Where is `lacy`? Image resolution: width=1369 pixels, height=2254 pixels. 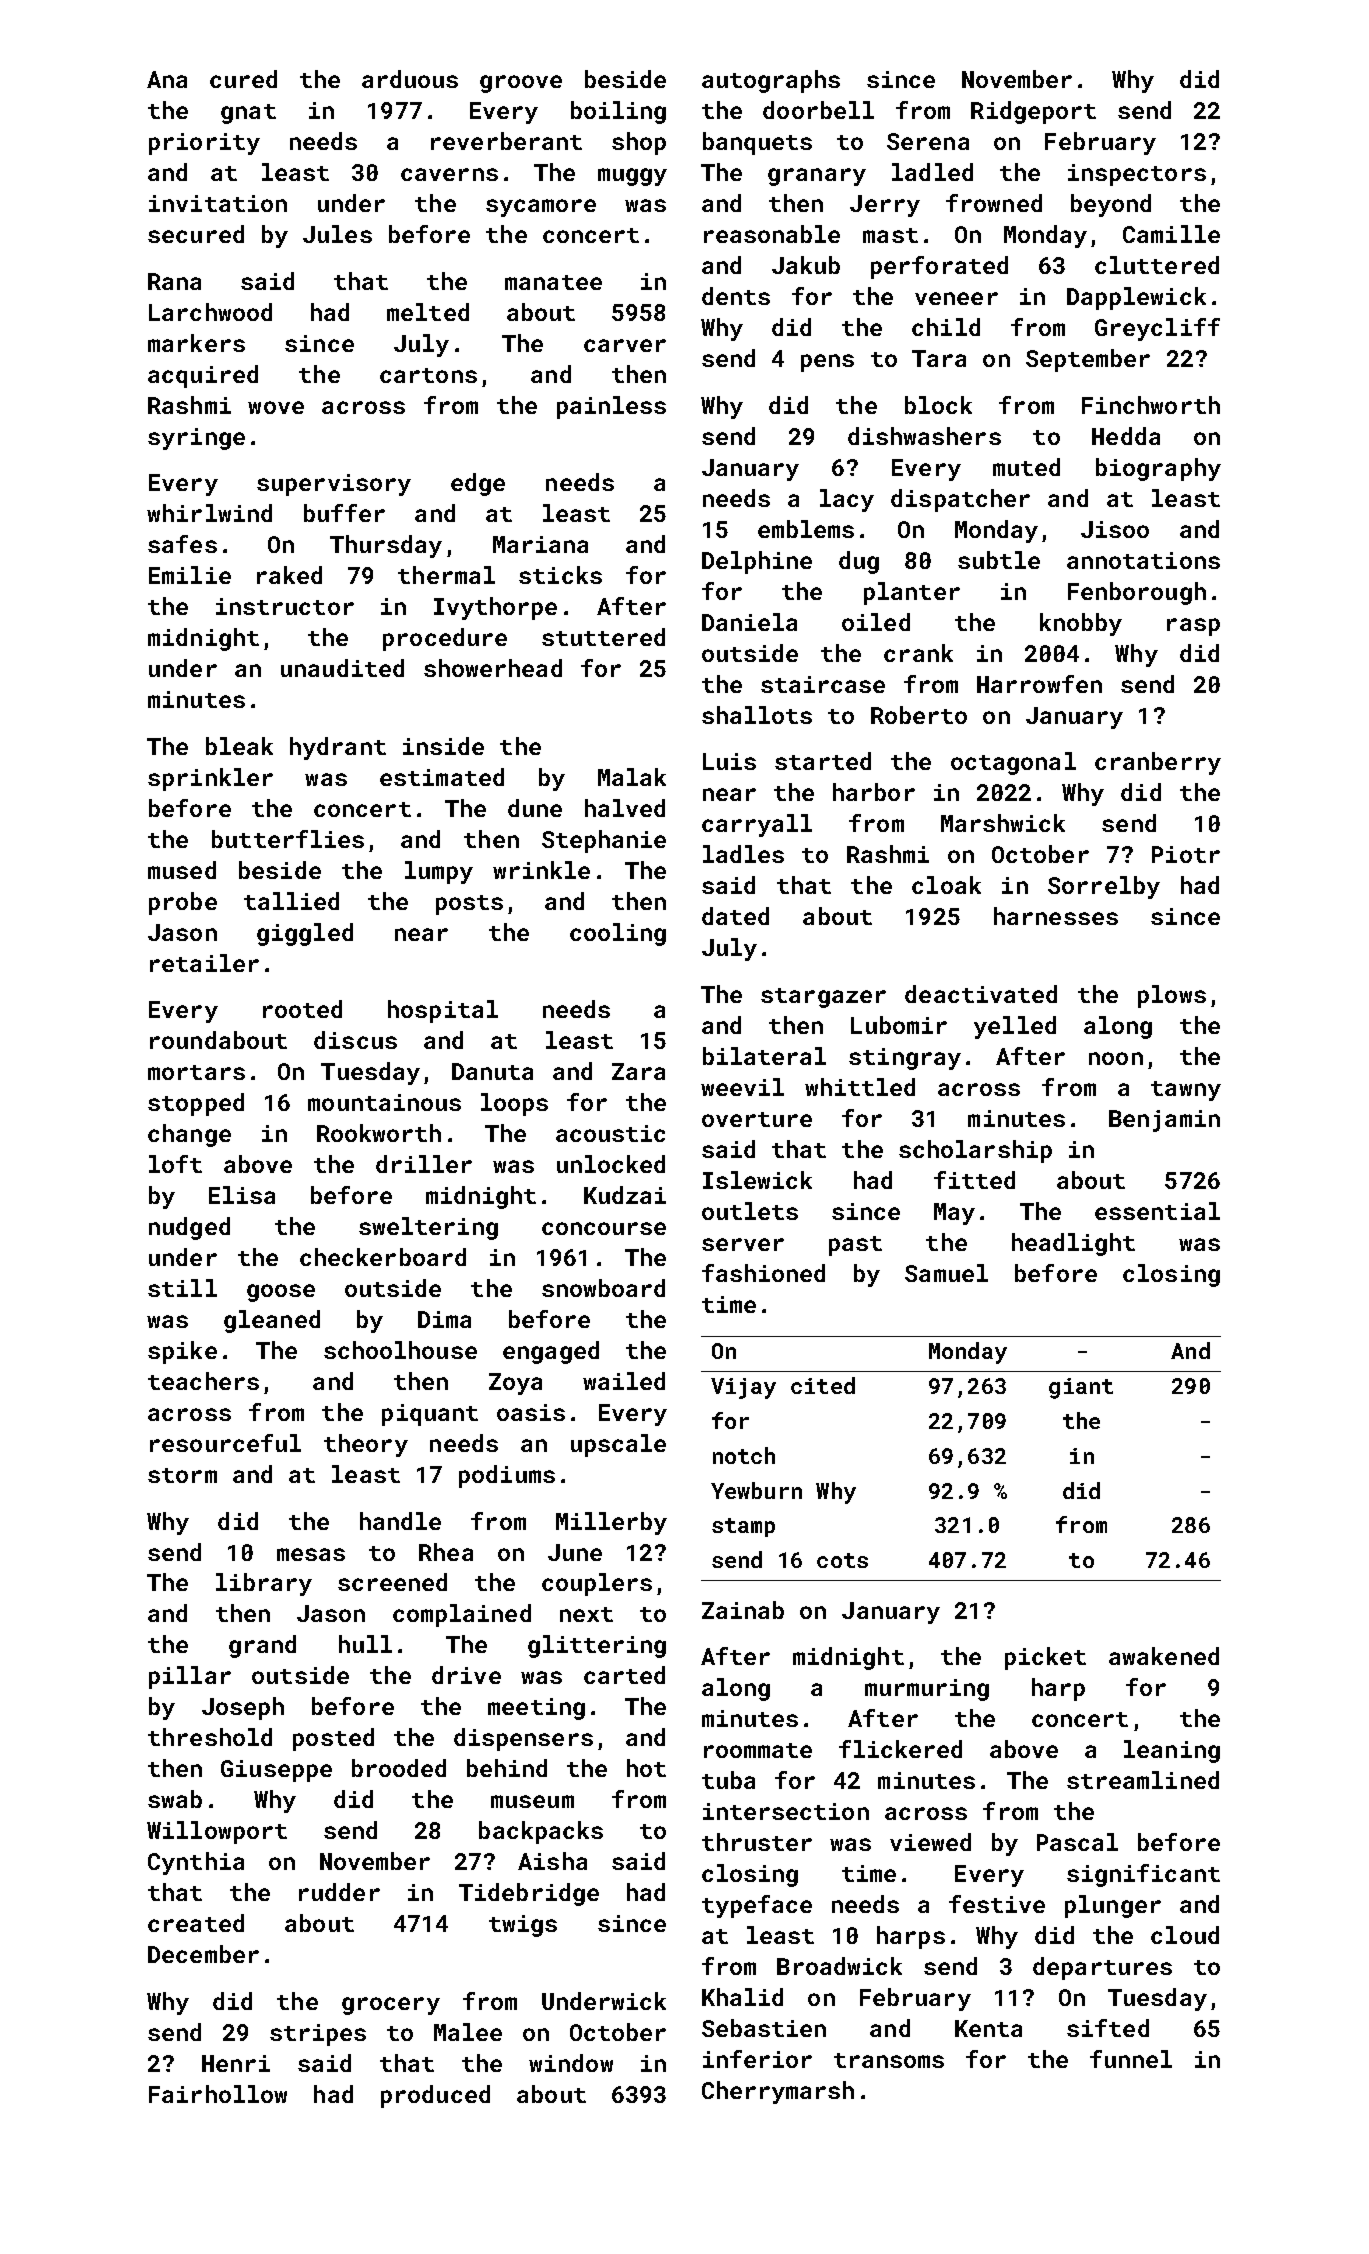
lacy is located at coordinates (847, 500).
